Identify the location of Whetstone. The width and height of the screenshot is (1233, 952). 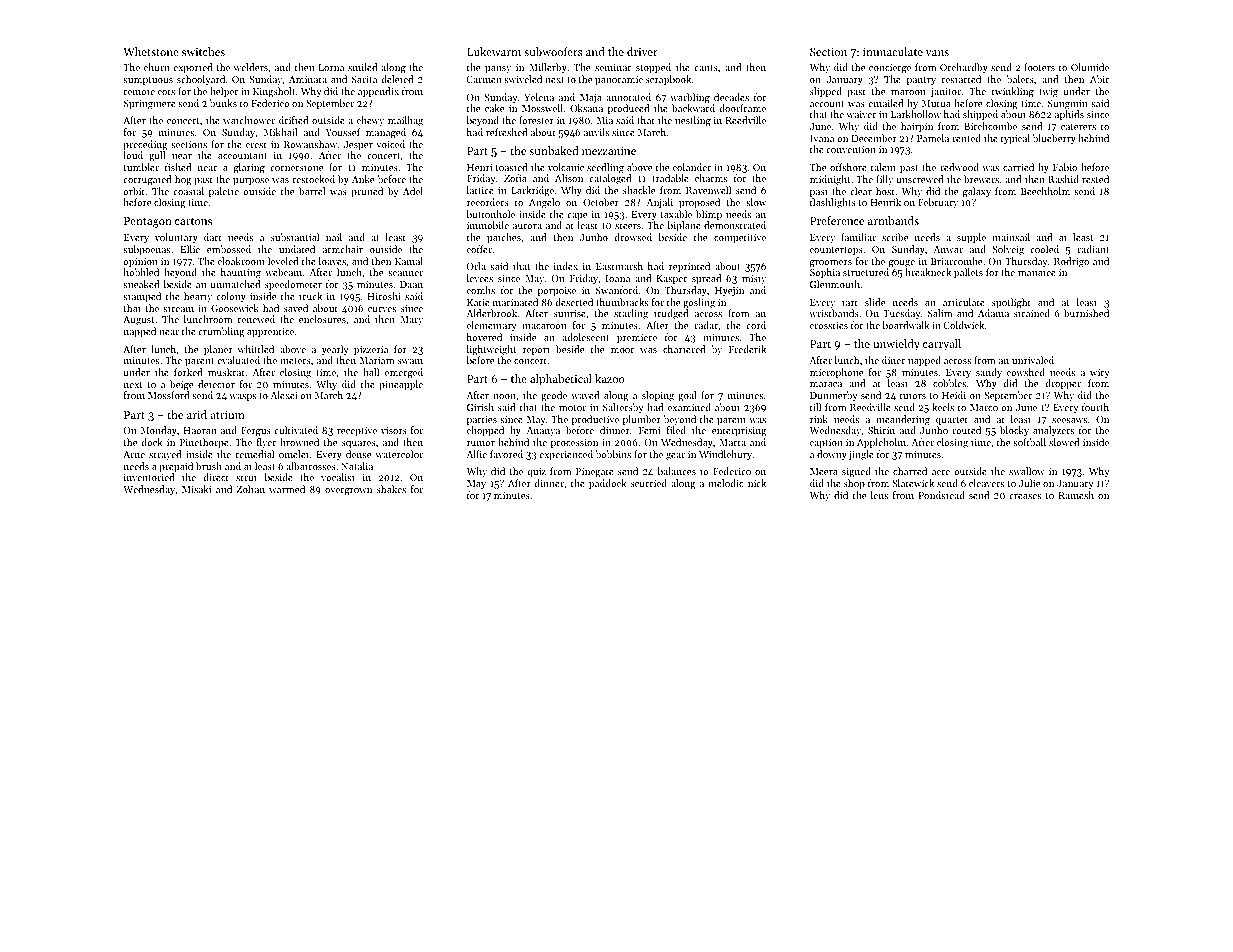
(151, 51).
